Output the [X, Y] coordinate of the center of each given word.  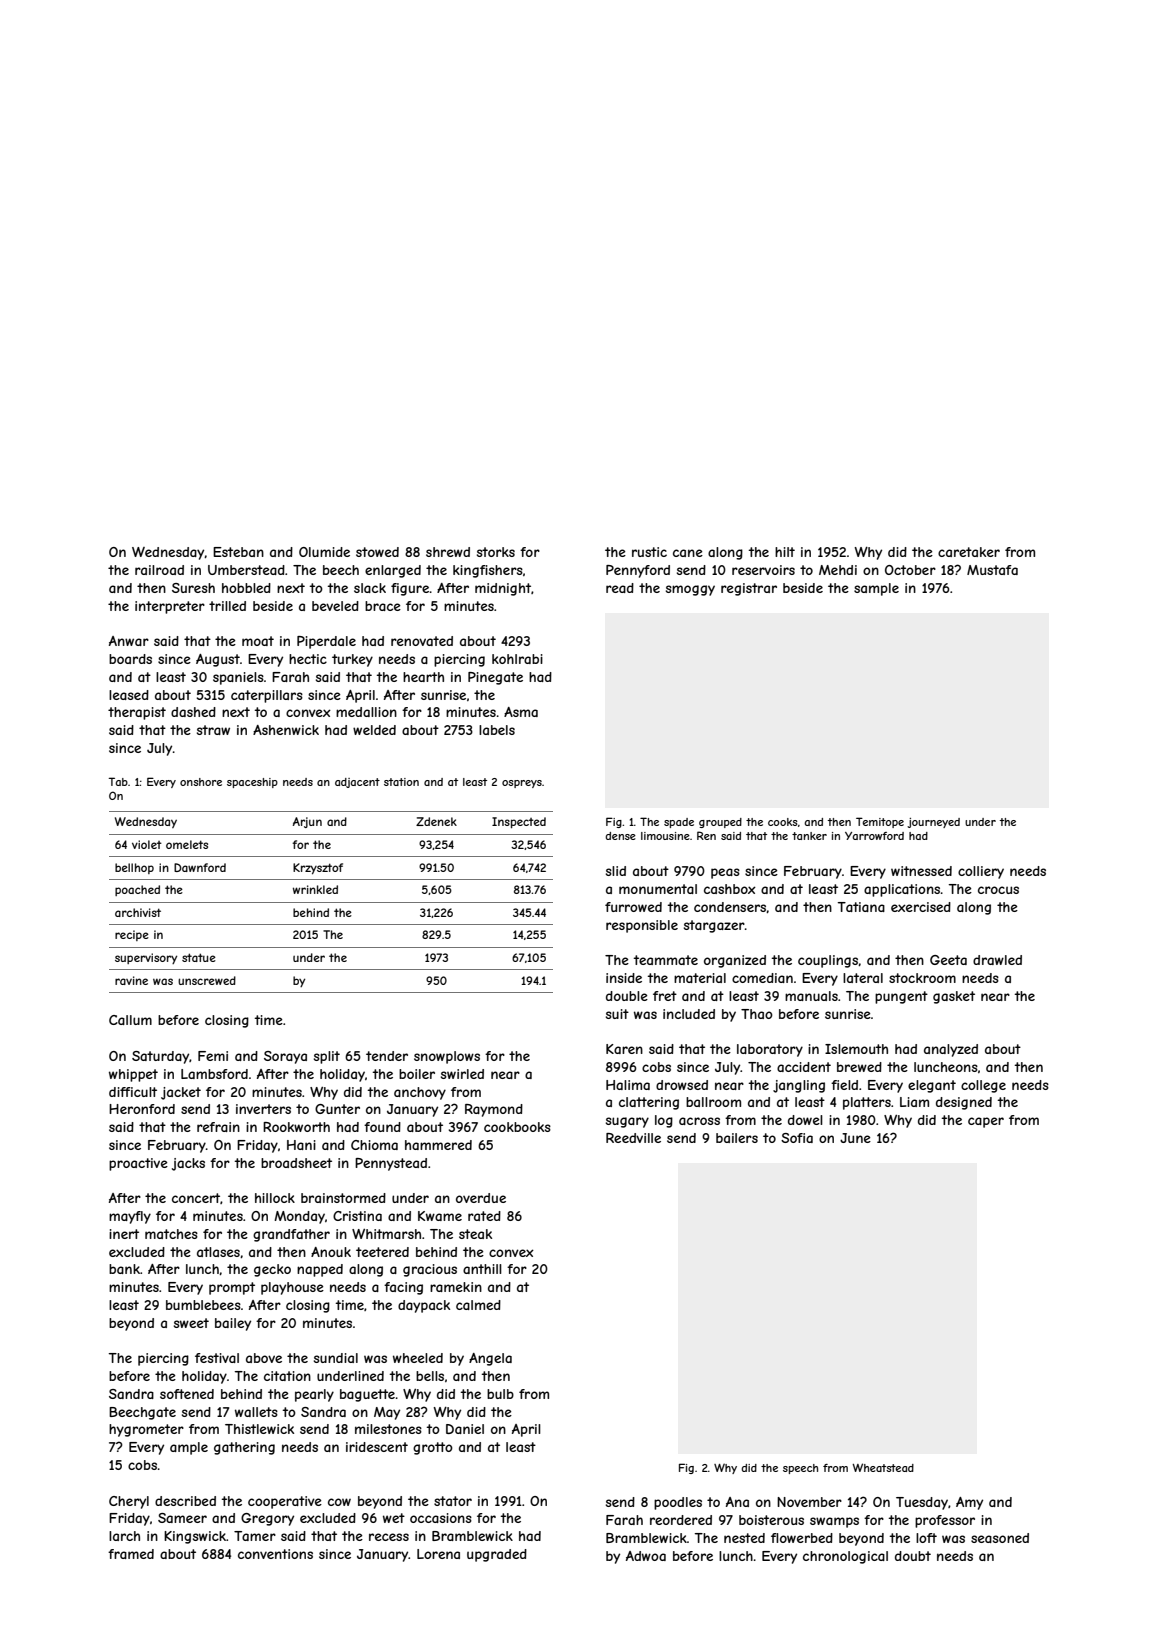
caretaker [969, 552]
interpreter [170, 607]
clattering [649, 1103]
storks [496, 552]
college [983, 1086]
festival [217, 1358]
